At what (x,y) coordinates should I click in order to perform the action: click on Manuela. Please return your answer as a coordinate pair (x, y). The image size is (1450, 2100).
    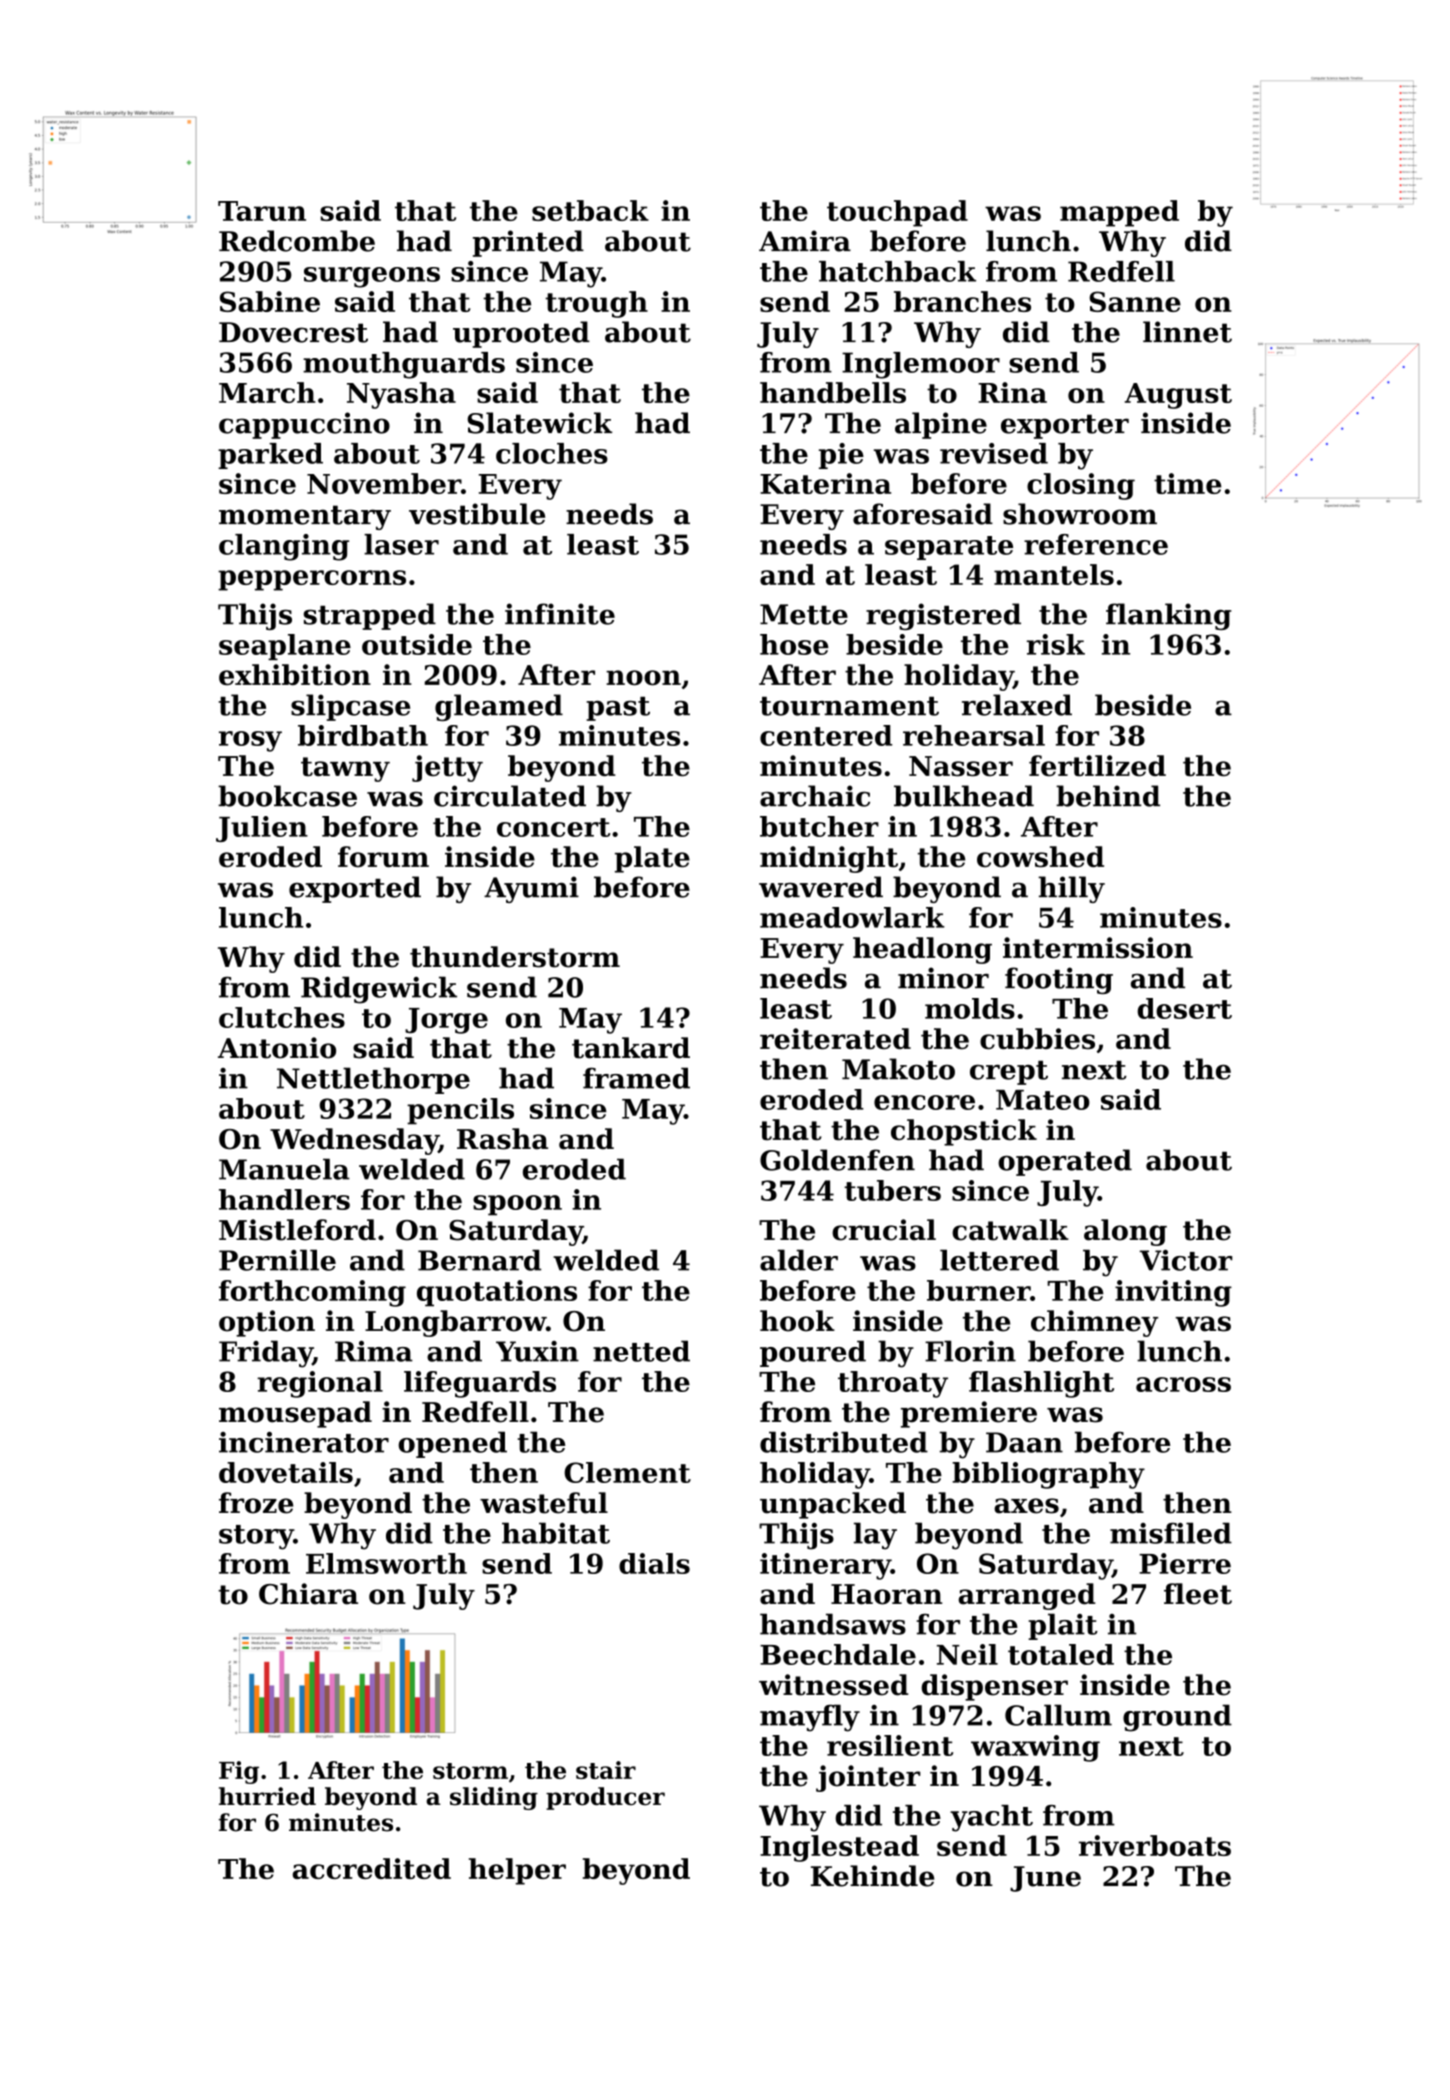
    Looking at the image, I should click on (284, 1169).
